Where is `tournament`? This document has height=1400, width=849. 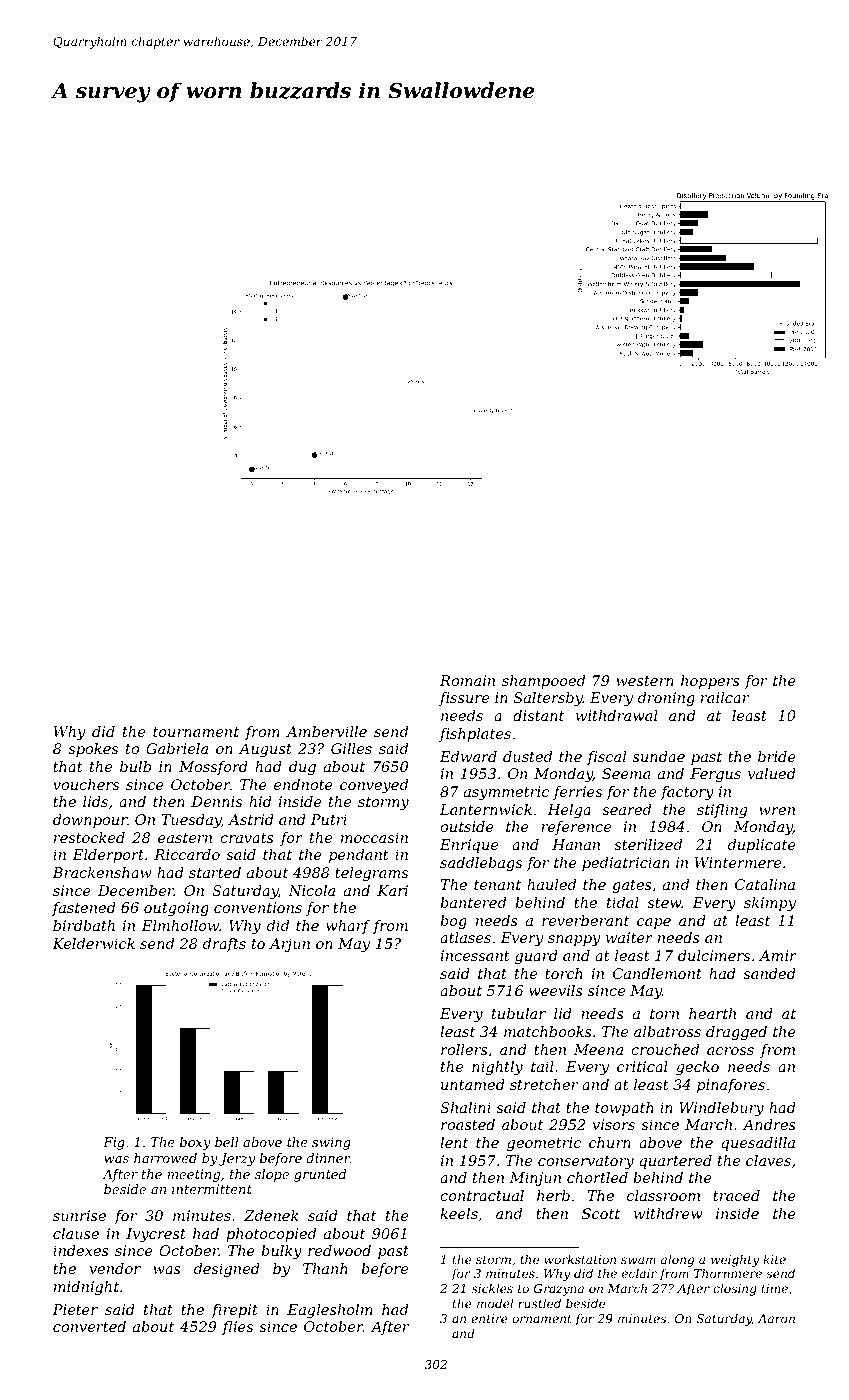 tournament is located at coordinates (196, 732).
